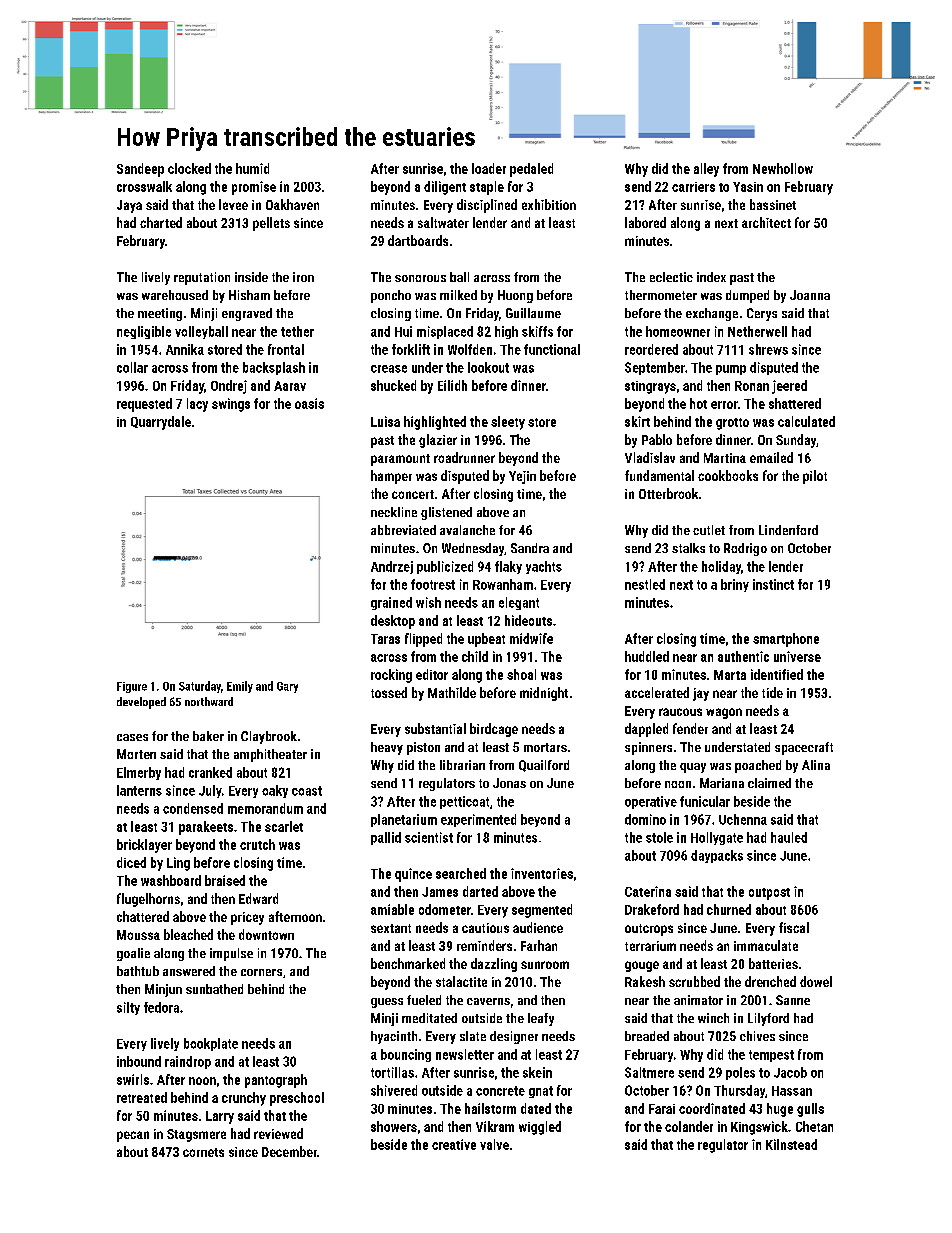 This screenshot has width=952, height=1233. What do you see at coordinates (693, 187) in the screenshot?
I see `carriers` at bounding box center [693, 187].
